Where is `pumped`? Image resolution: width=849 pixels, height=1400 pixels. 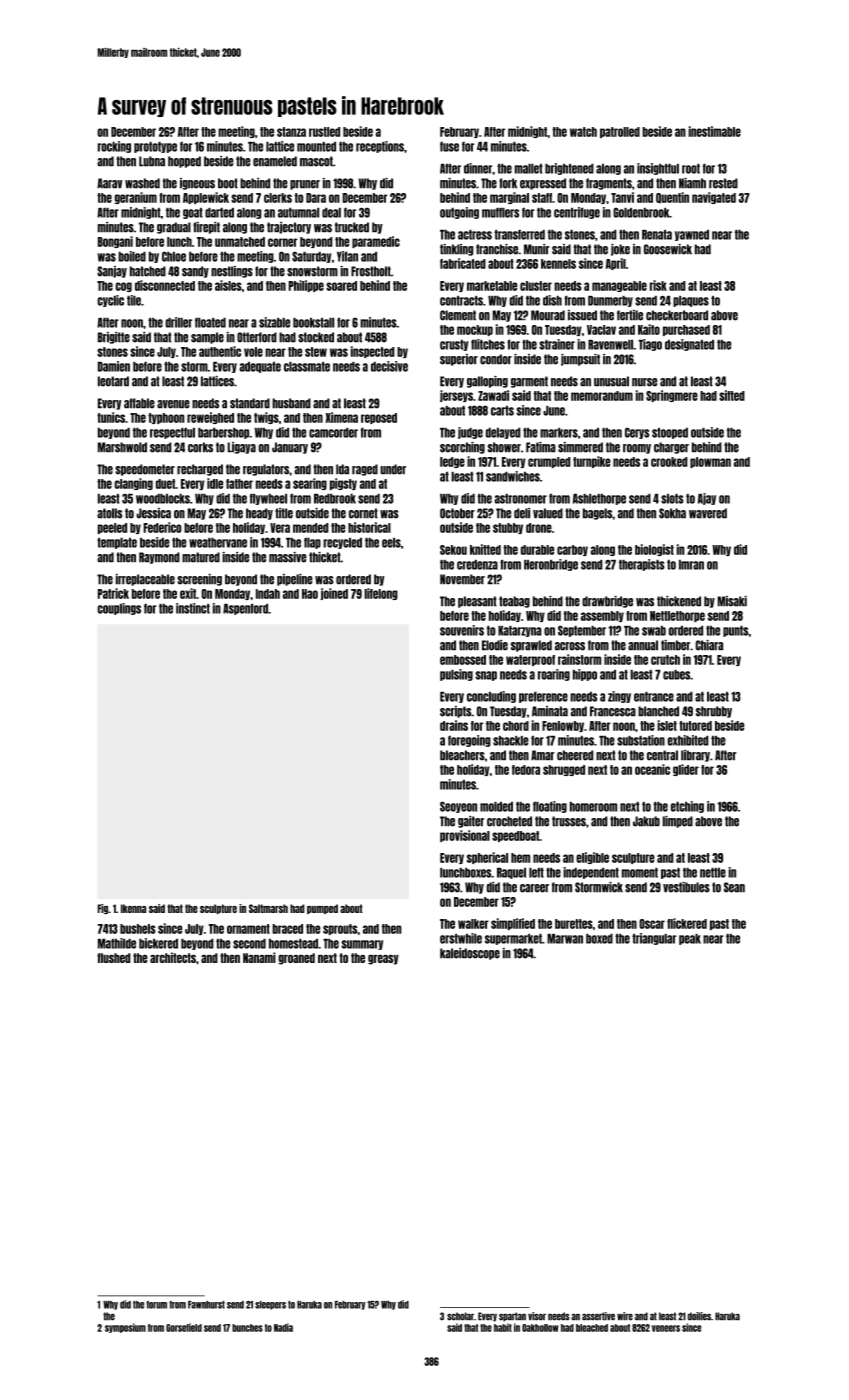
pumped is located at coordinates (322, 909).
